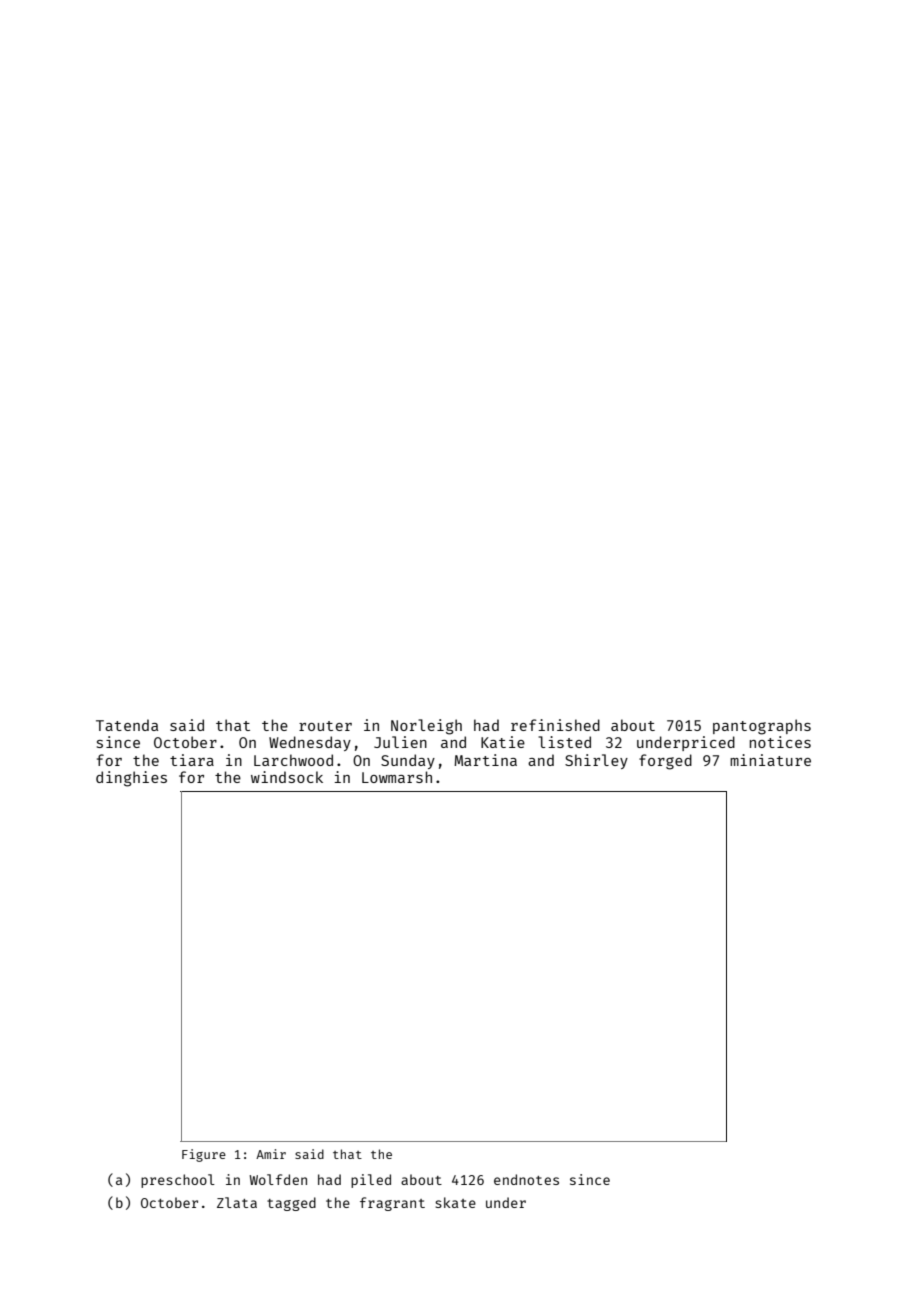  I want to click on Figure, so click(204, 1155).
